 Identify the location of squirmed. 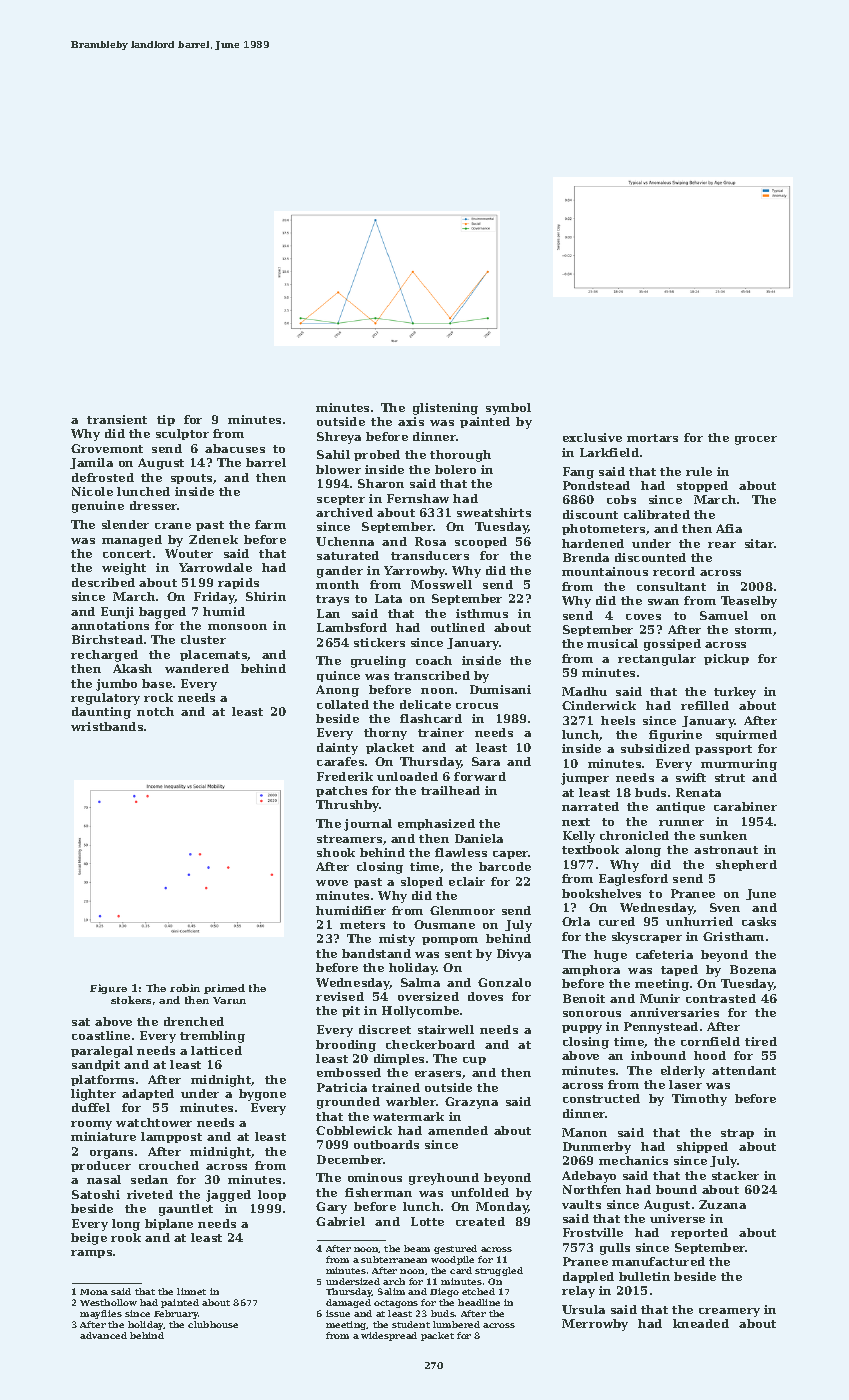
(746, 735).
